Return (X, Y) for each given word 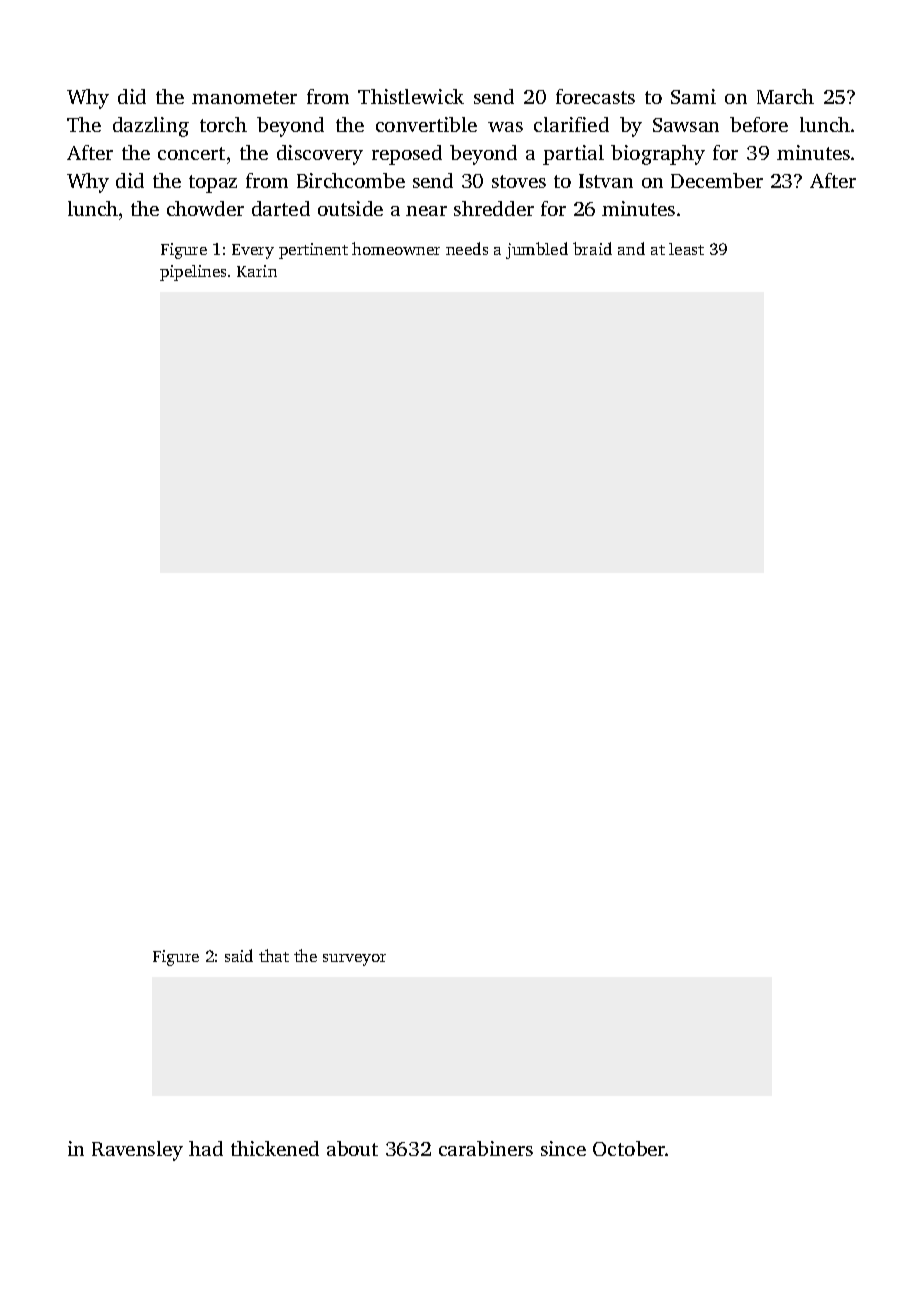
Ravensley (137, 1151)
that (274, 955)
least (686, 249)
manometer (244, 97)
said (239, 955)
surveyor (354, 960)
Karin (257, 271)
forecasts (595, 96)
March (785, 96)
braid (592, 248)
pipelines (193, 273)
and (631, 248)
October (629, 1148)
